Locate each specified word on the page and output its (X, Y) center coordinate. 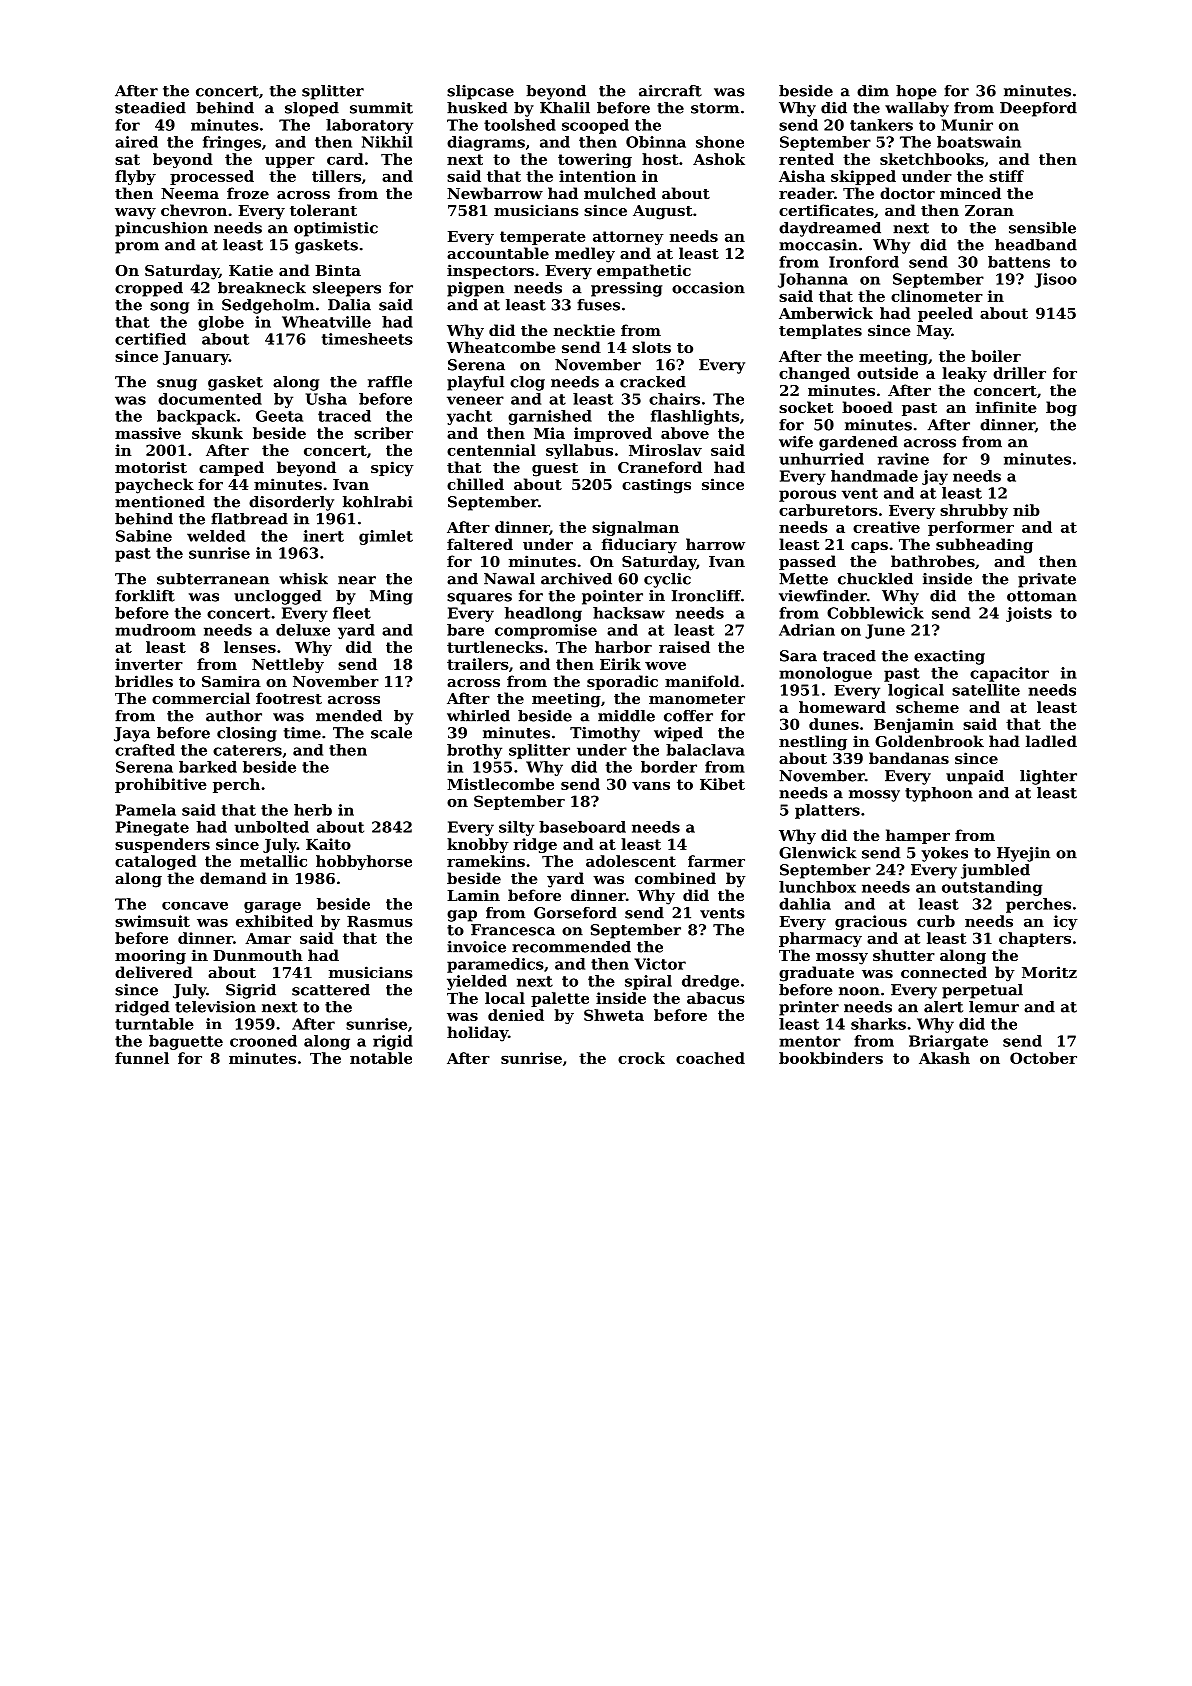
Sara (798, 656)
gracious (871, 922)
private (1047, 580)
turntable (154, 1024)
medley (585, 255)
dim (873, 91)
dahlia (805, 904)
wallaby (917, 109)
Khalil (565, 108)
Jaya (132, 734)
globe (221, 323)
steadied (150, 108)
